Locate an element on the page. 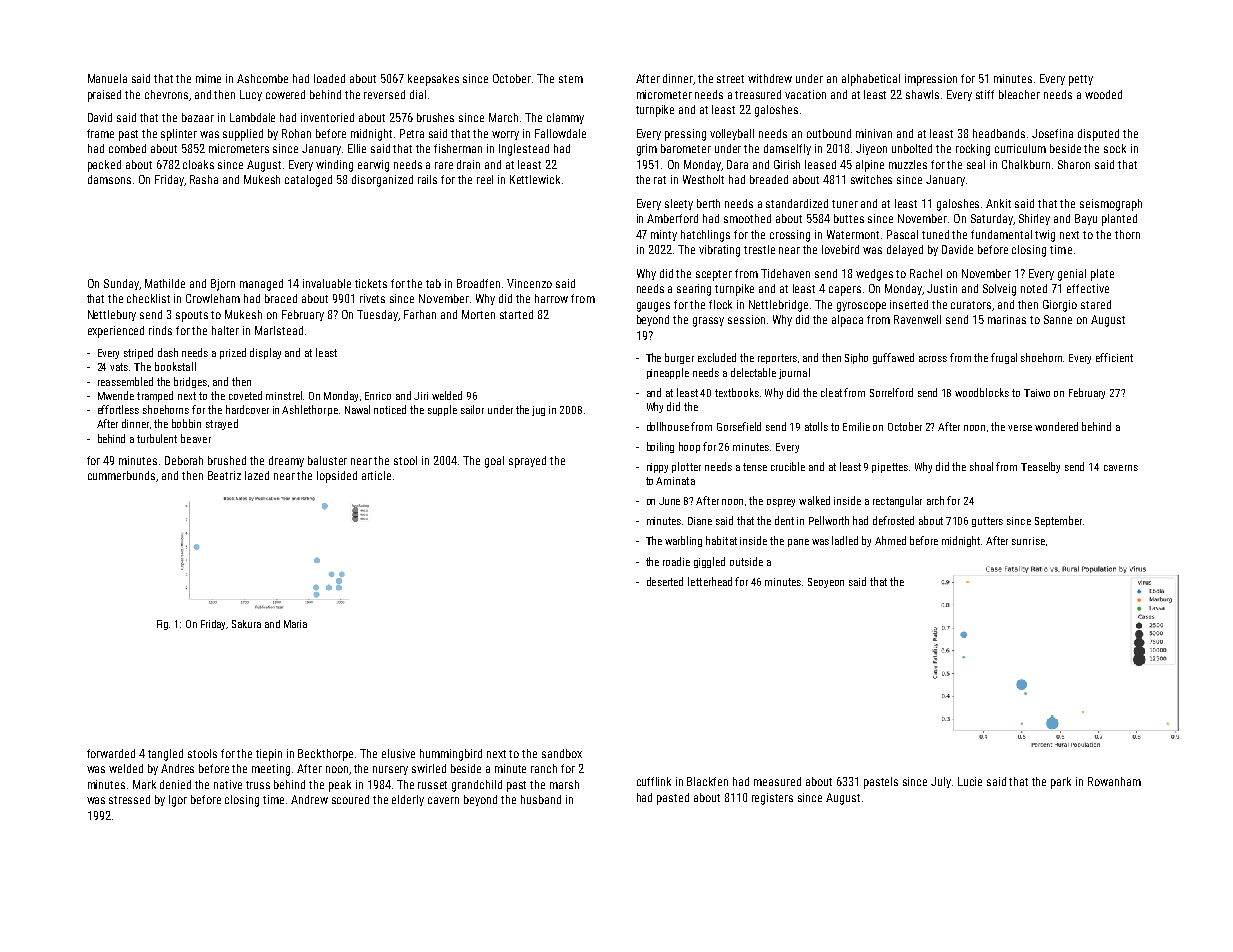 This document has width=1233, height=952. scoured is located at coordinates (350, 799).
